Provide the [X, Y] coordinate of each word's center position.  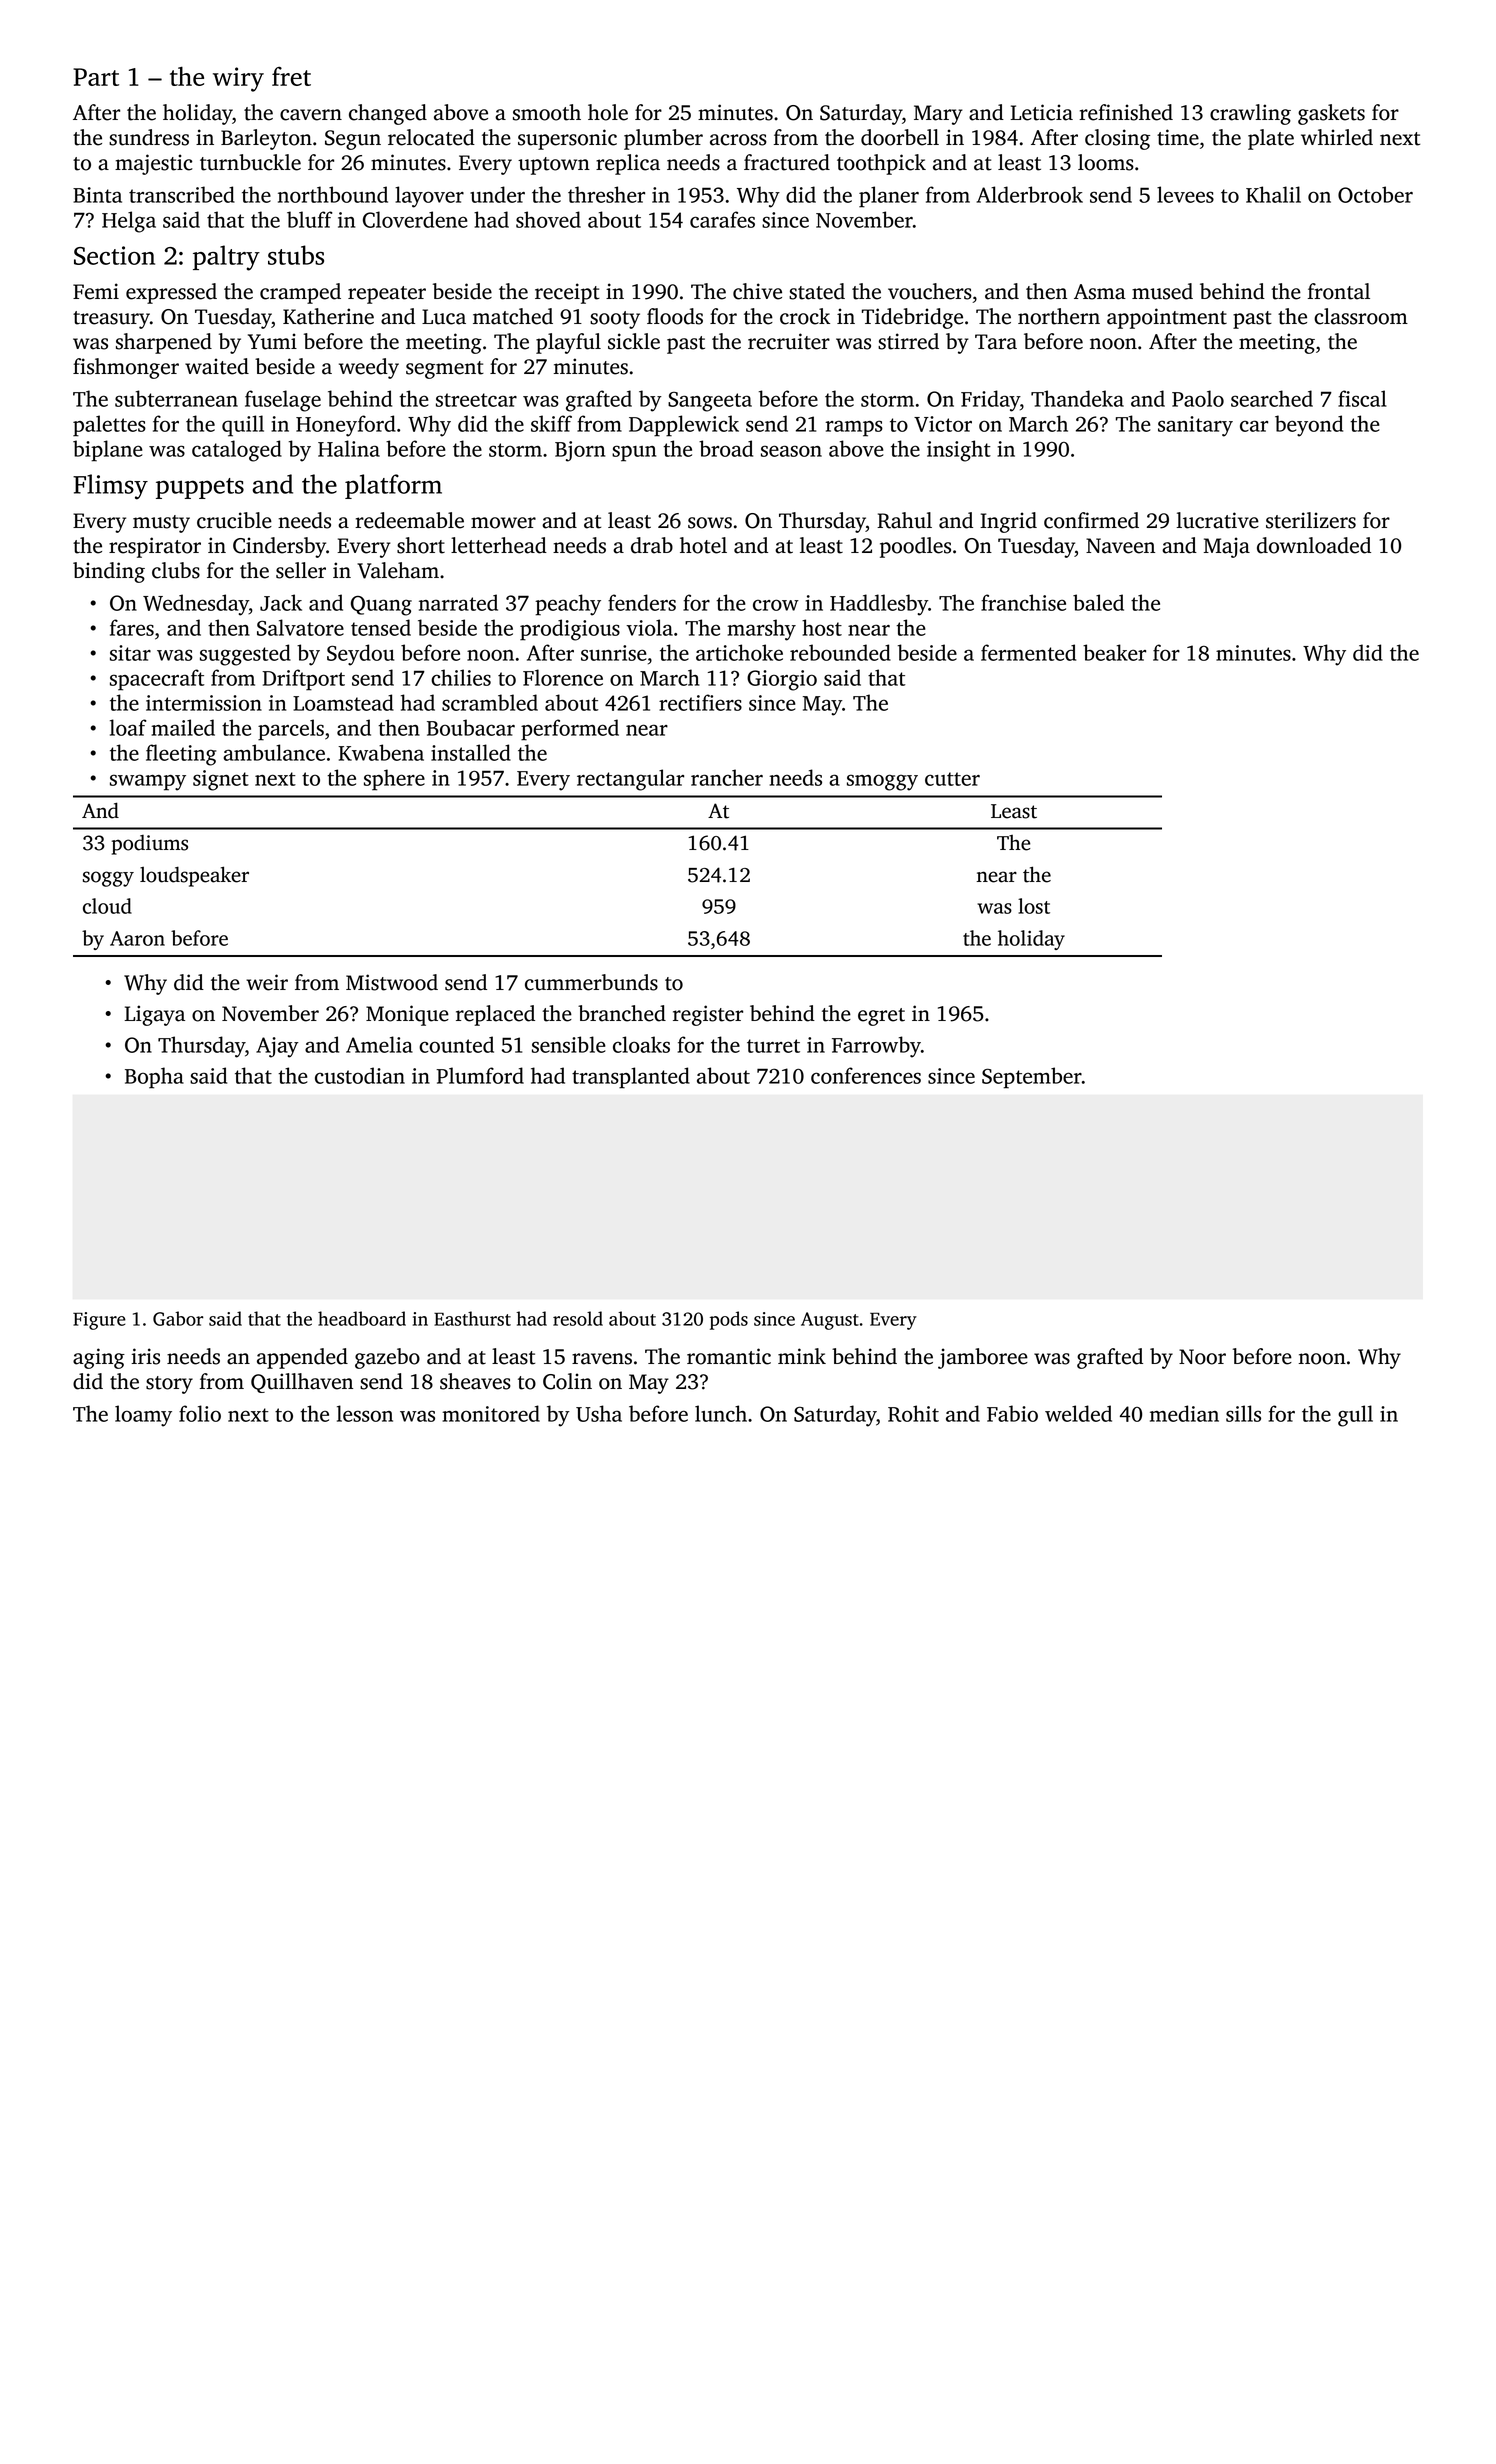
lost [1034, 906]
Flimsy [110, 487]
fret [291, 76]
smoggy [882, 782]
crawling [1250, 114]
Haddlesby [879, 605]
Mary [938, 115]
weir [267, 982]
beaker [1114, 652]
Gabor [178, 1318]
